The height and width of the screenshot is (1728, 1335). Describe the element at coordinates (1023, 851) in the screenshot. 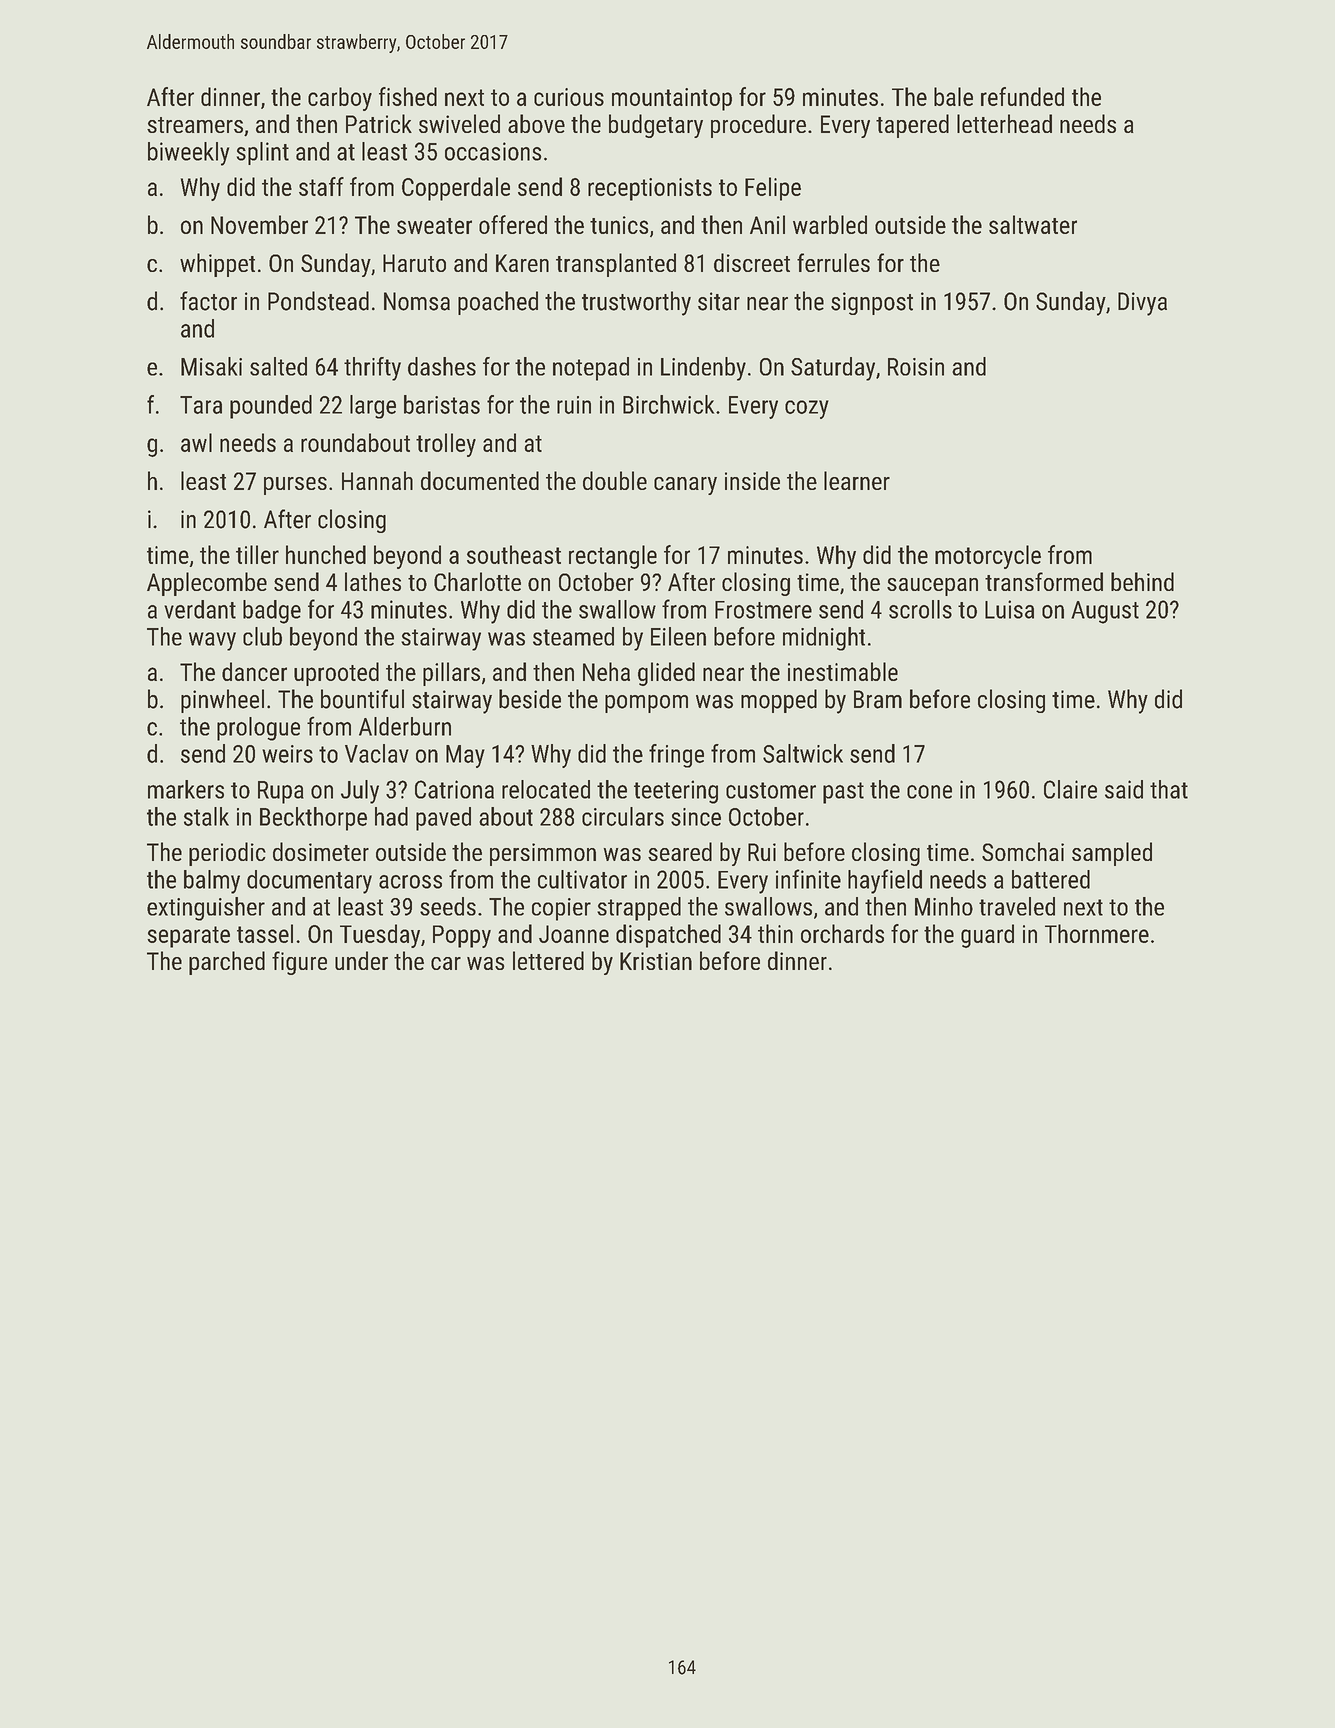

I see `Somchai` at that location.
